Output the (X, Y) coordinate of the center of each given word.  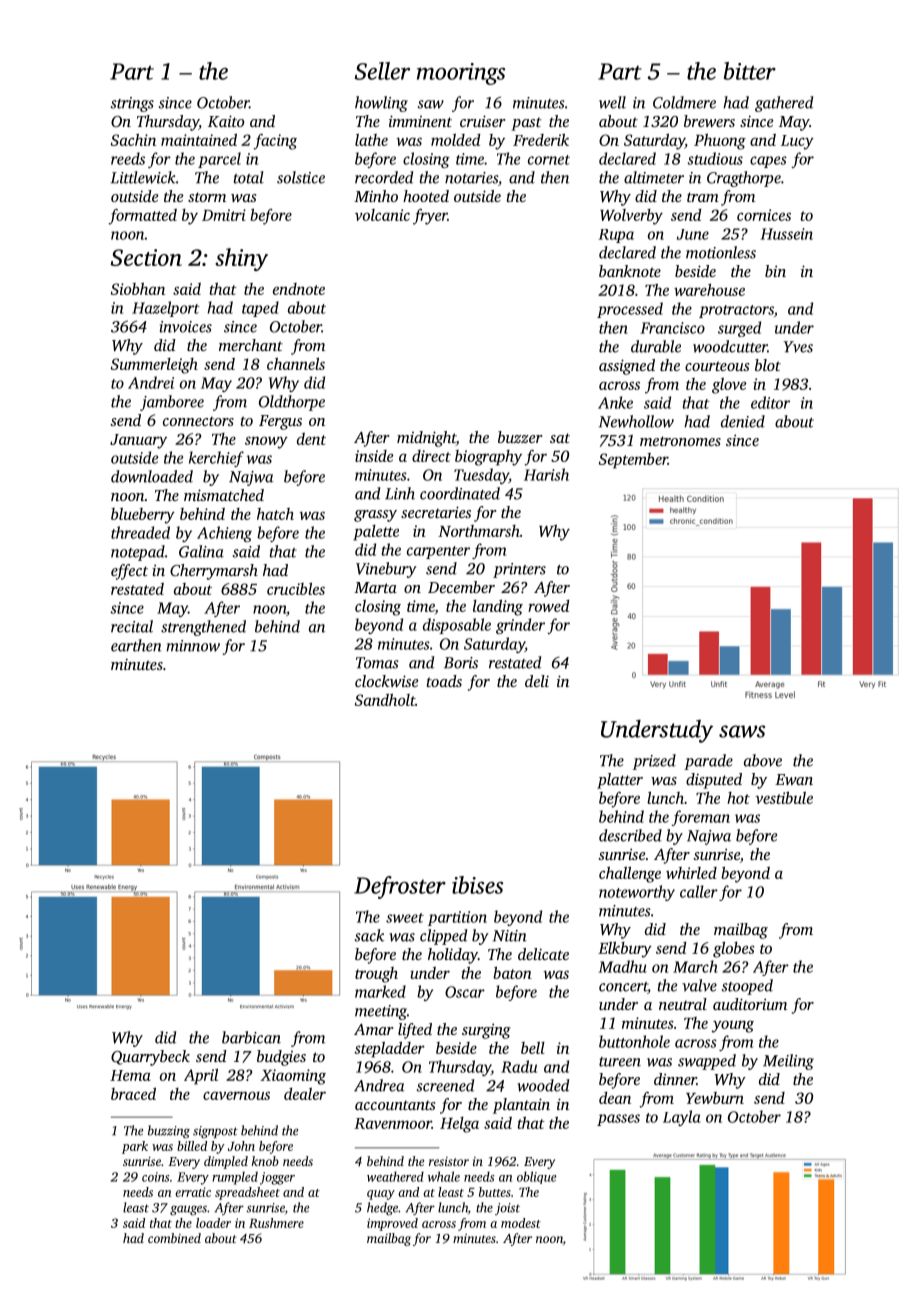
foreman (700, 818)
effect (129, 572)
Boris (461, 663)
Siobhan (138, 288)
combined (174, 1238)
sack (369, 935)
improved (392, 1224)
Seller (382, 71)
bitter (750, 71)
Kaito (226, 121)
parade (708, 762)
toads (444, 681)
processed (630, 310)
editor (770, 402)
